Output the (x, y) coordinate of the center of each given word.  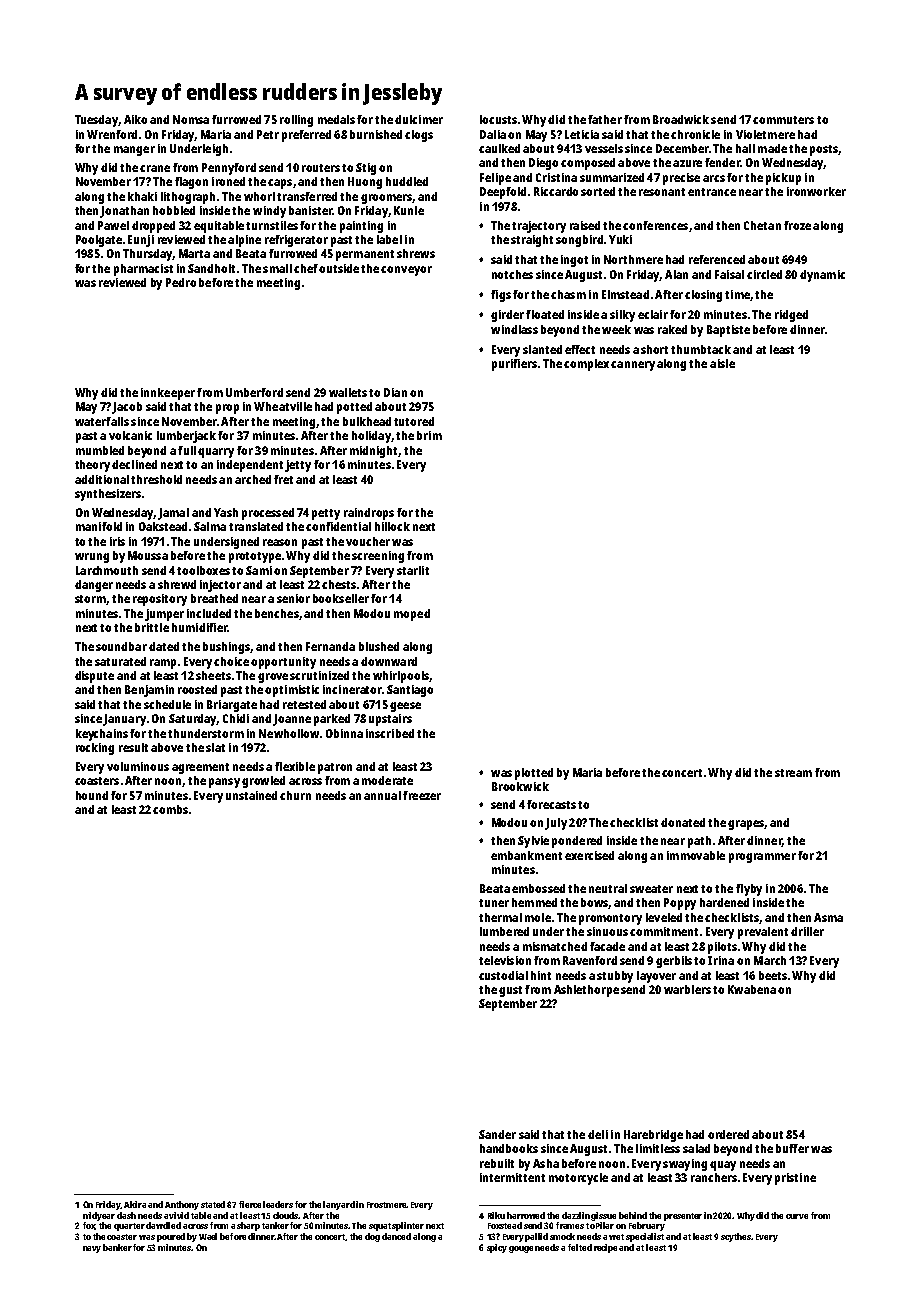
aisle (722, 363)
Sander (497, 1134)
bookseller (341, 598)
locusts (498, 119)
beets (773, 975)
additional (102, 479)
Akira (135, 1204)
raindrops (369, 514)
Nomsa (191, 119)
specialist (645, 1237)
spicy (497, 1248)
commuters (783, 120)
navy (92, 1249)
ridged (791, 316)
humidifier (199, 627)
